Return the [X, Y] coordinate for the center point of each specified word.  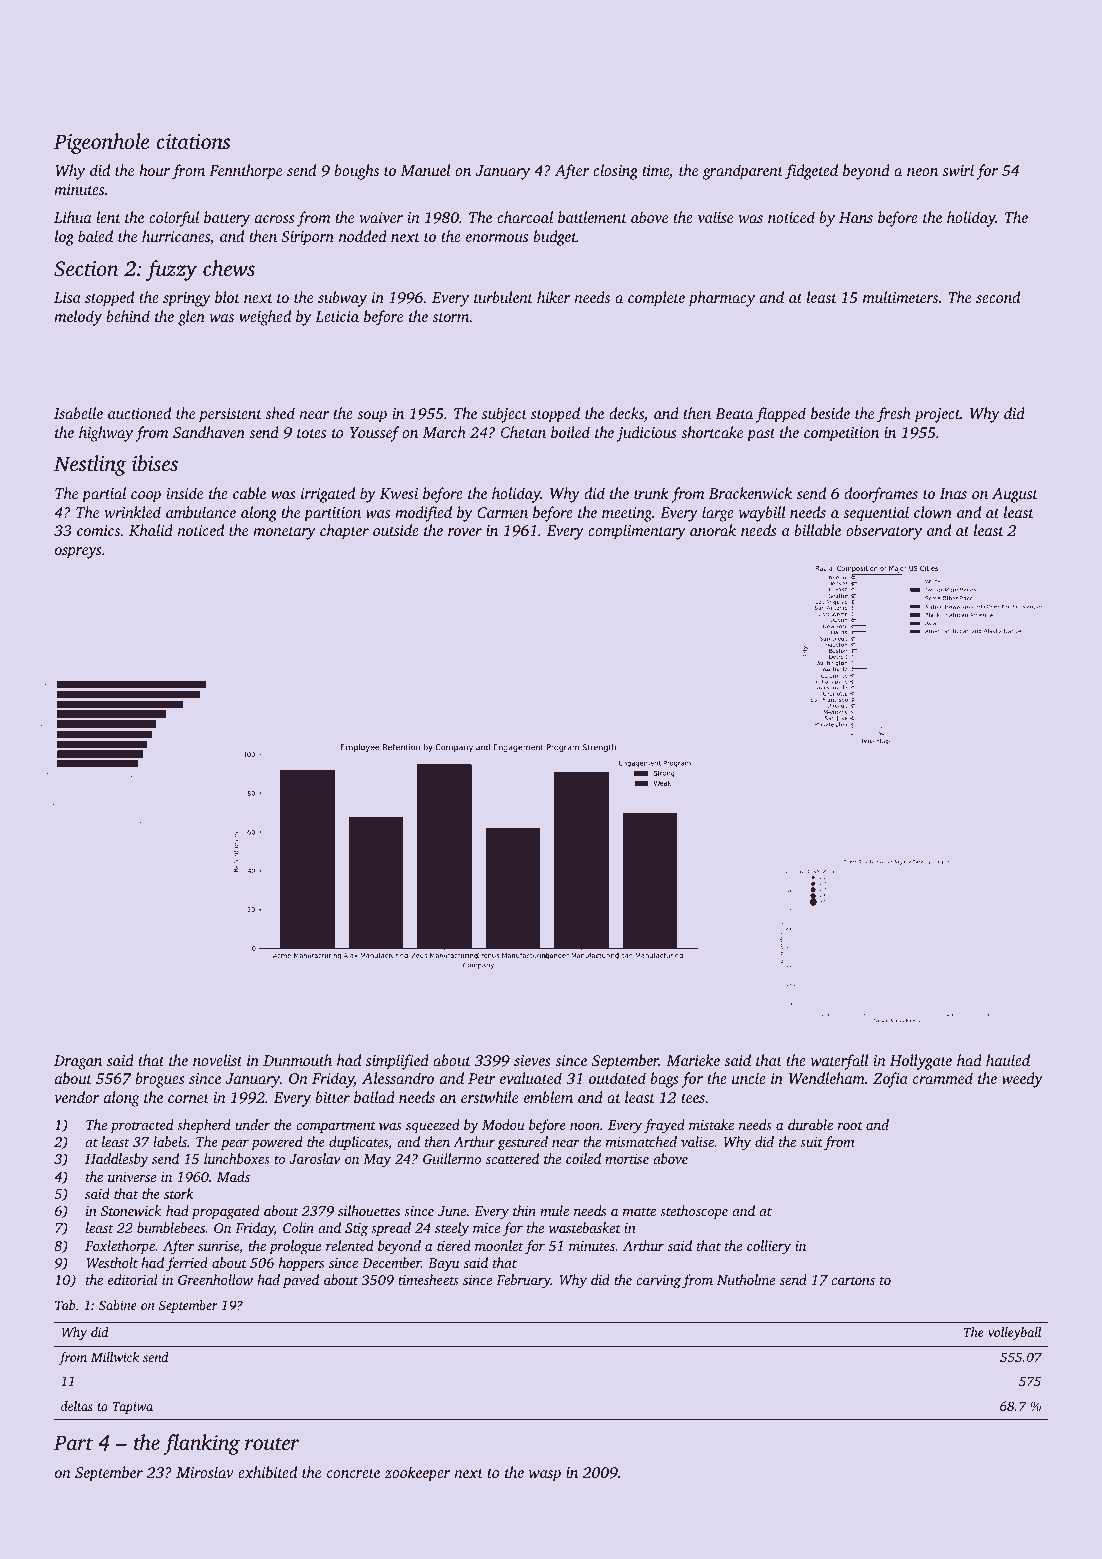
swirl [958, 170]
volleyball [1014, 1333]
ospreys [78, 553]
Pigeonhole [102, 143]
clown [933, 512]
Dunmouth [297, 1060]
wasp [545, 1476]
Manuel [426, 170]
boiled [570, 432]
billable [817, 530]
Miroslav [205, 1472]
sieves [532, 1060]
